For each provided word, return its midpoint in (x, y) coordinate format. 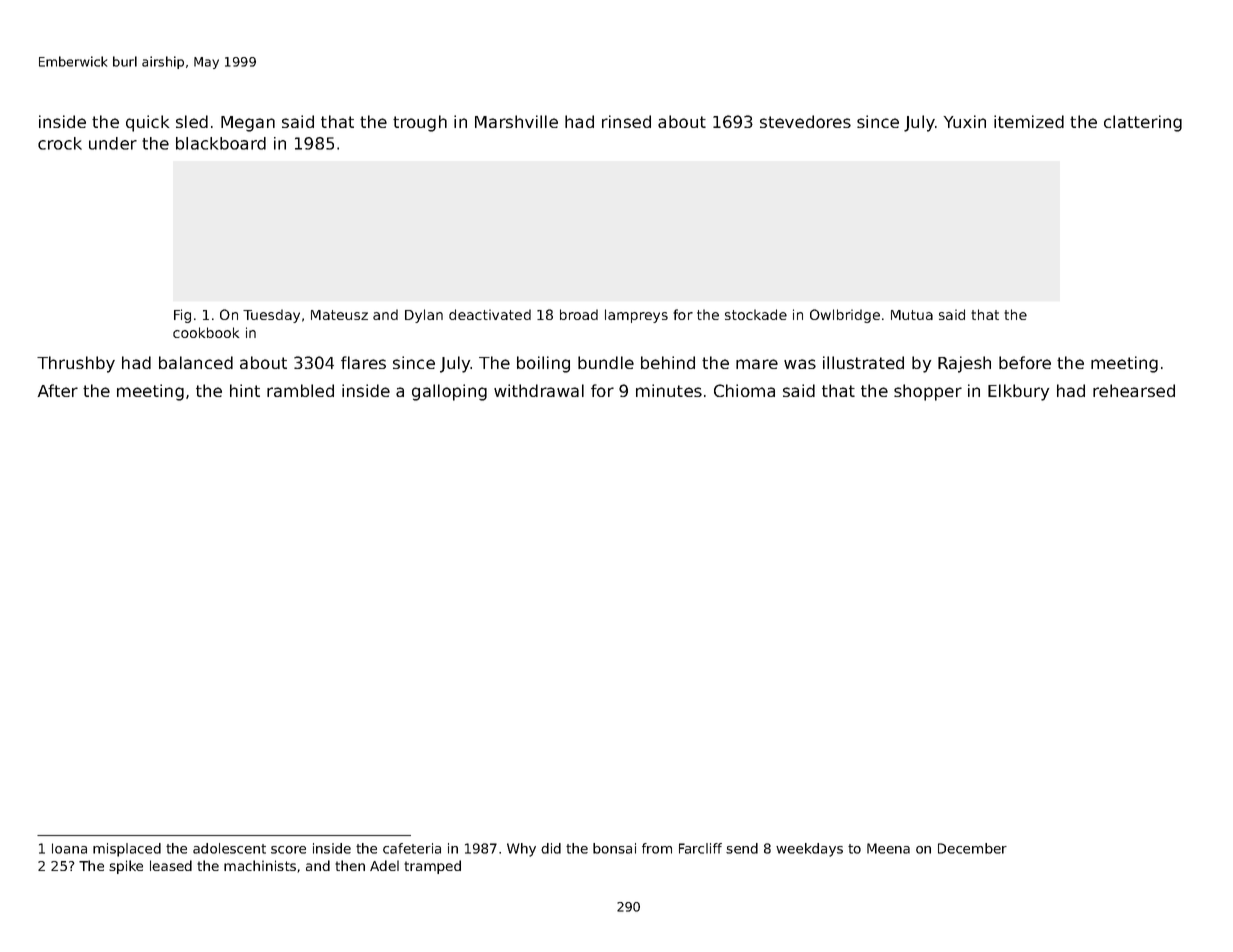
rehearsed (1134, 390)
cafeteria (412, 848)
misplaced (127, 850)
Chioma (744, 390)
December (972, 848)
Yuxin (965, 121)
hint (245, 390)
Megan (248, 124)
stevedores (805, 121)
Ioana (69, 848)
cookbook (206, 332)
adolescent (229, 848)
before (1025, 362)
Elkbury (1018, 392)
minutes (669, 390)
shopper (928, 392)
